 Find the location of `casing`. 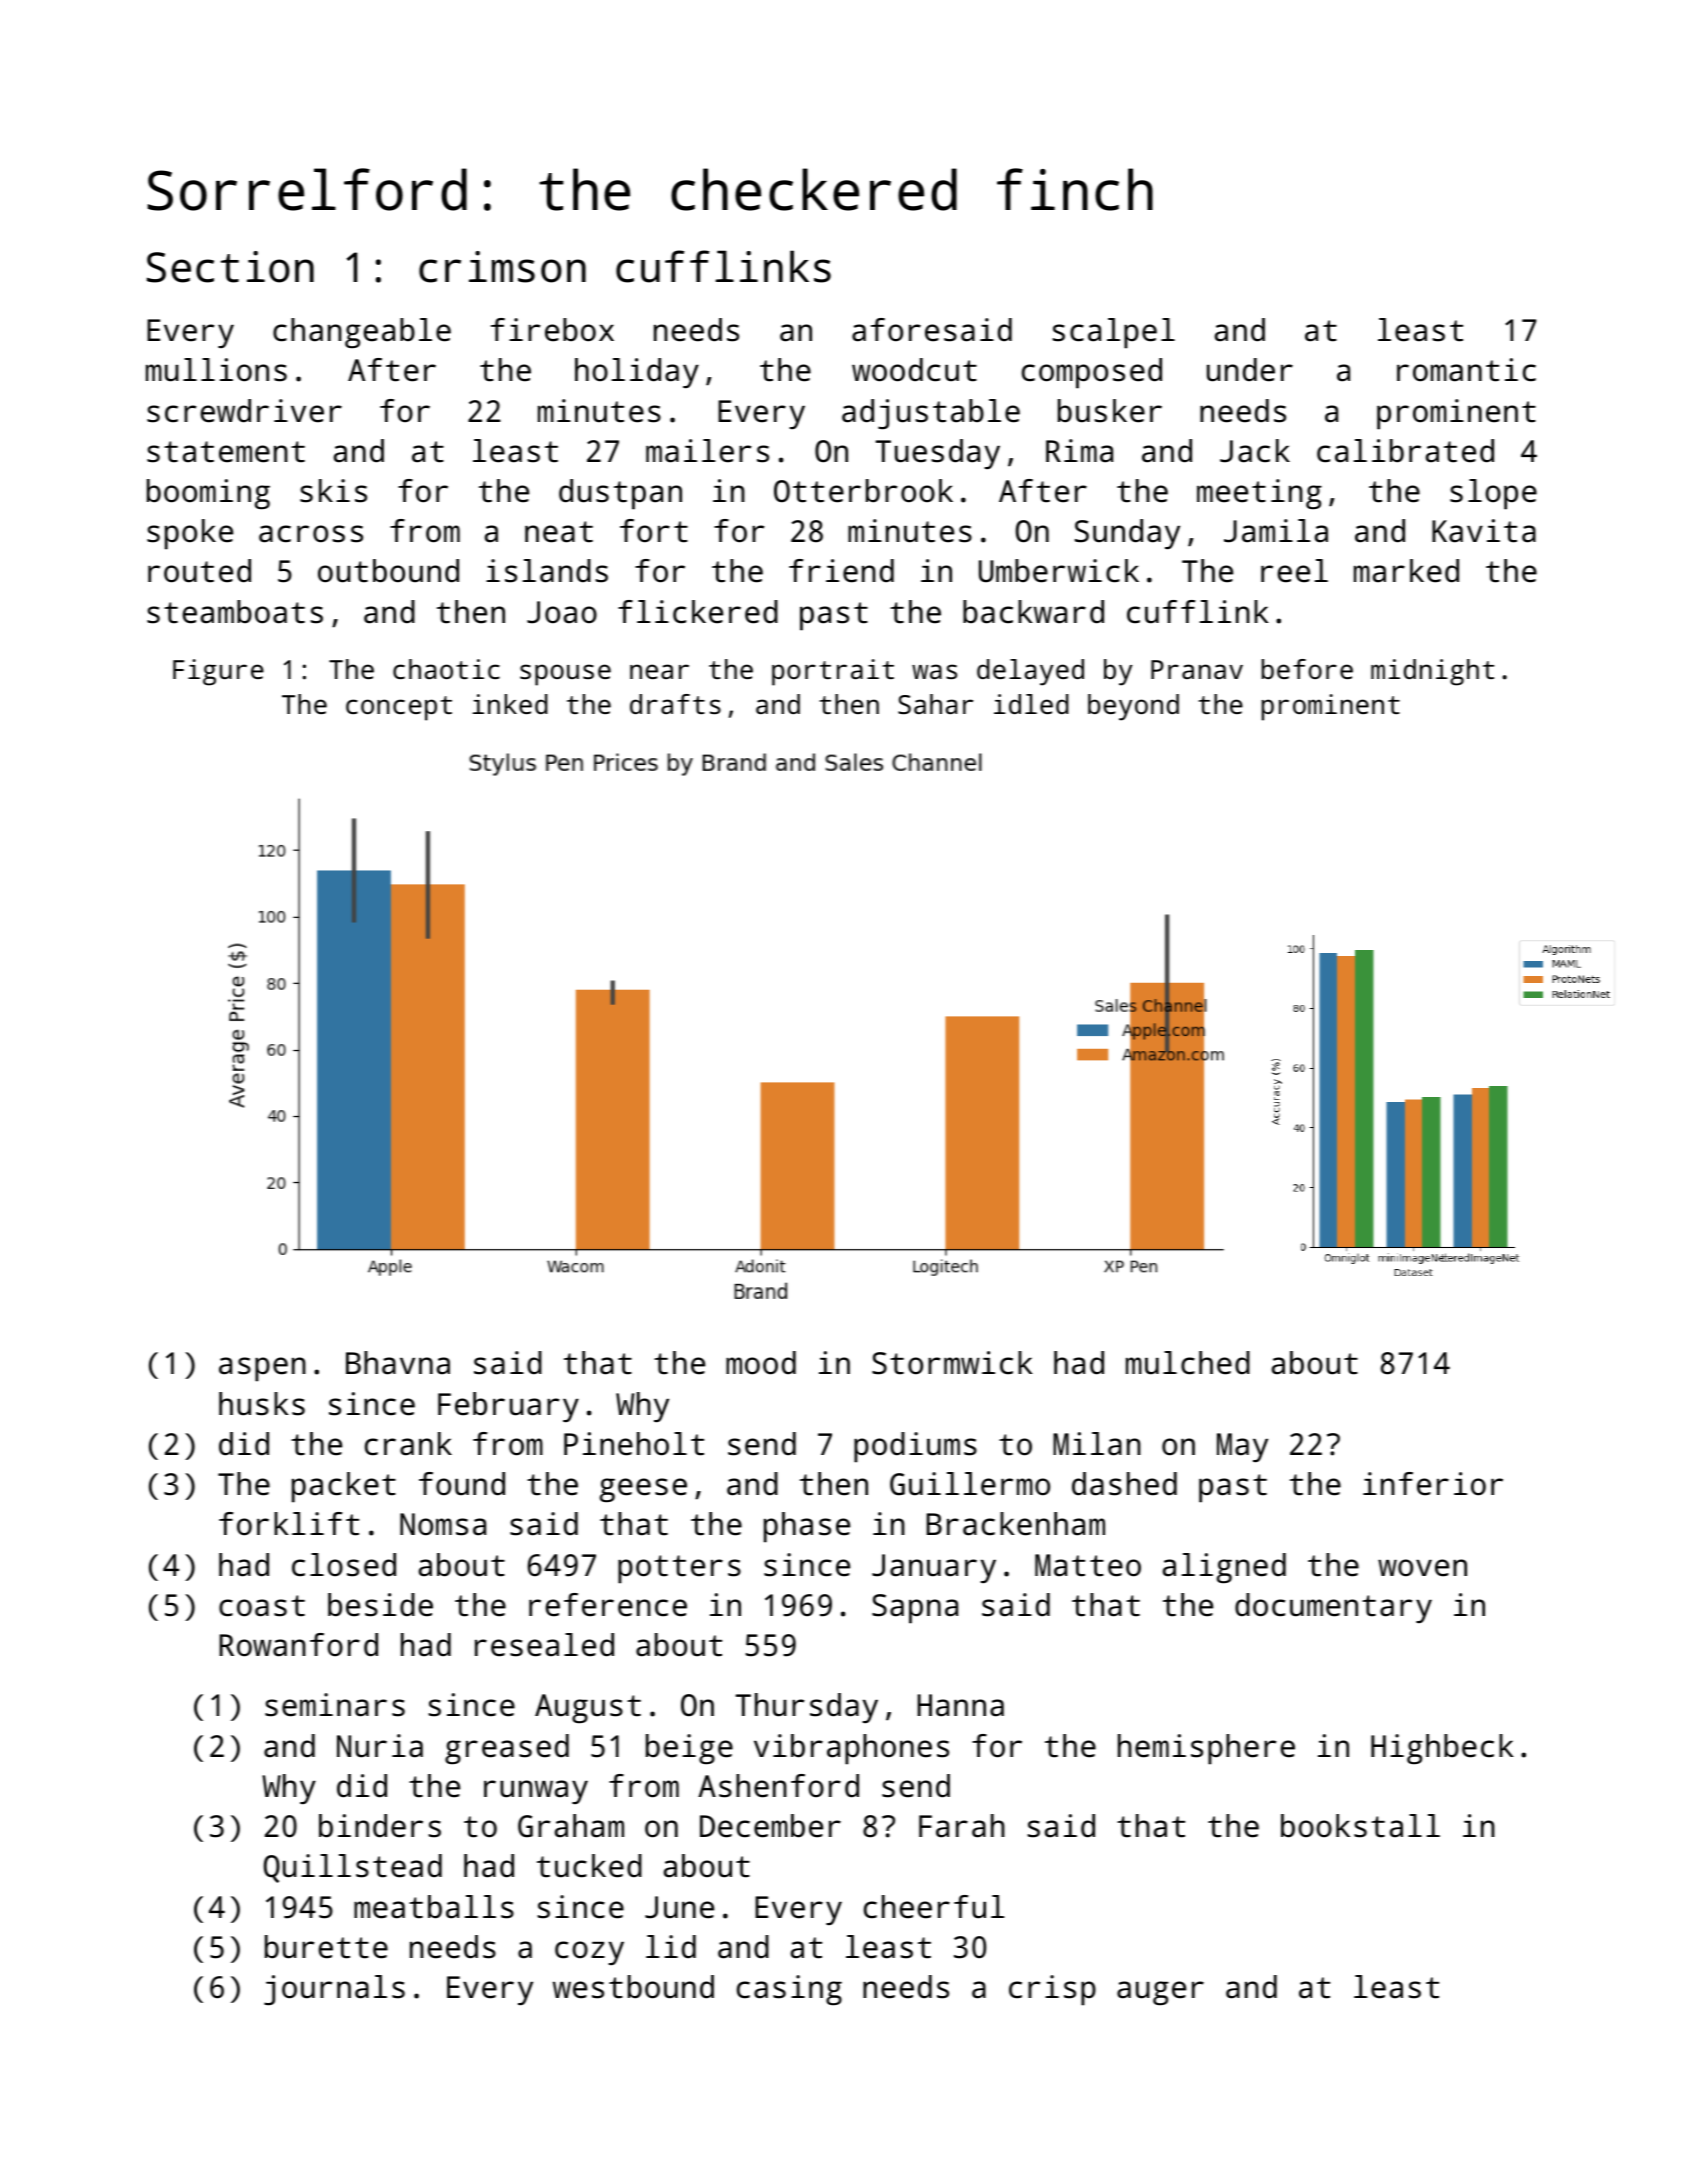

casing is located at coordinates (789, 1990).
